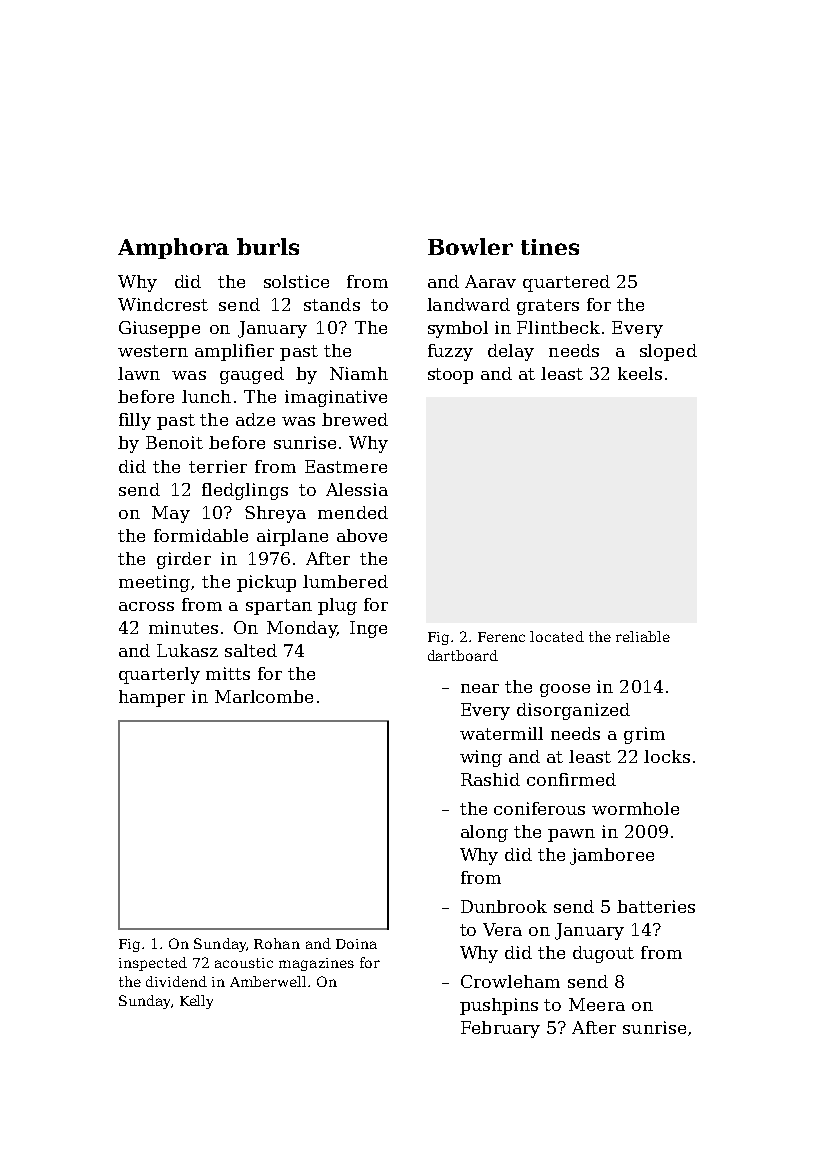 The image size is (815, 1157). I want to click on February, so click(500, 1029).
